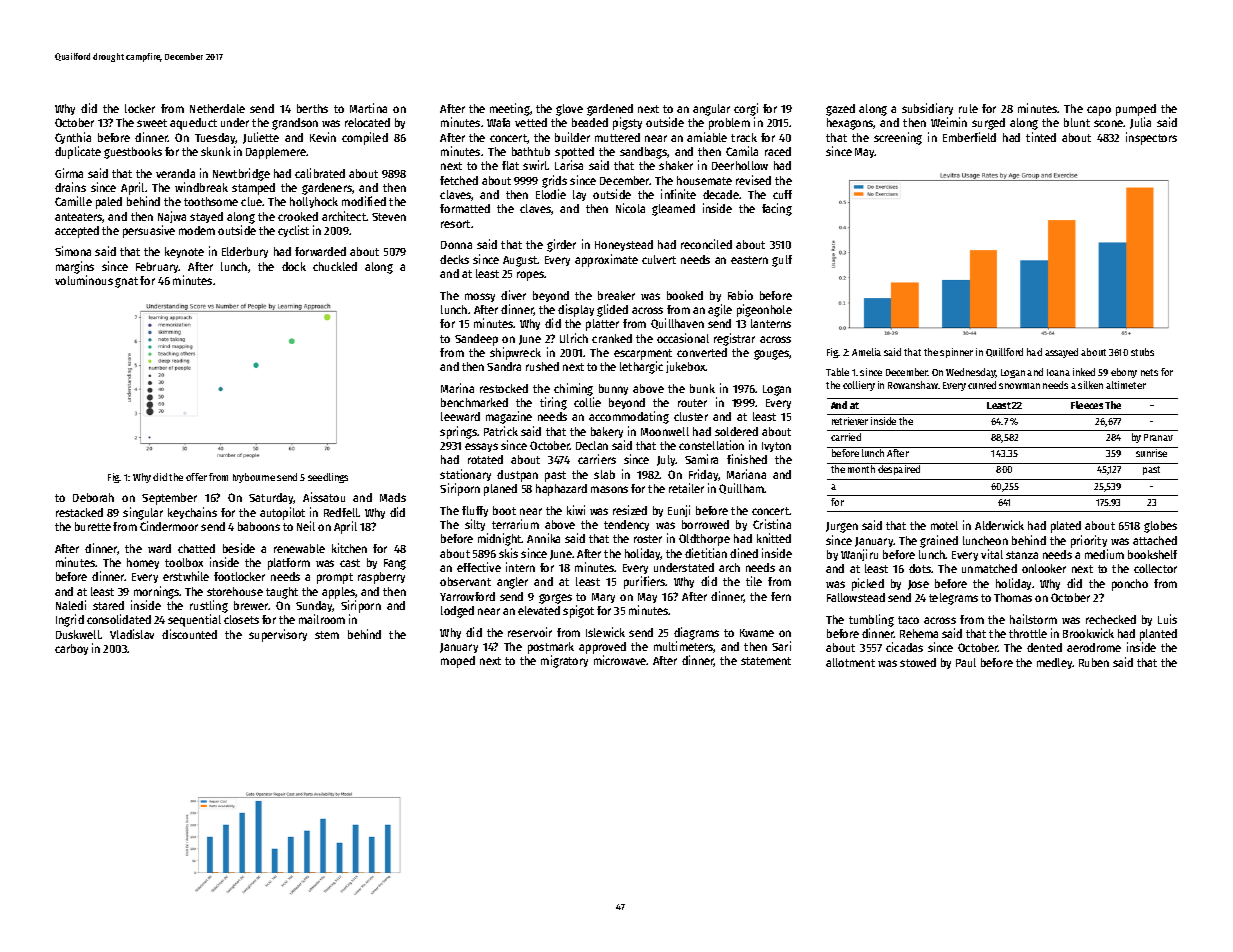  I want to click on Islewick, so click(605, 632).
